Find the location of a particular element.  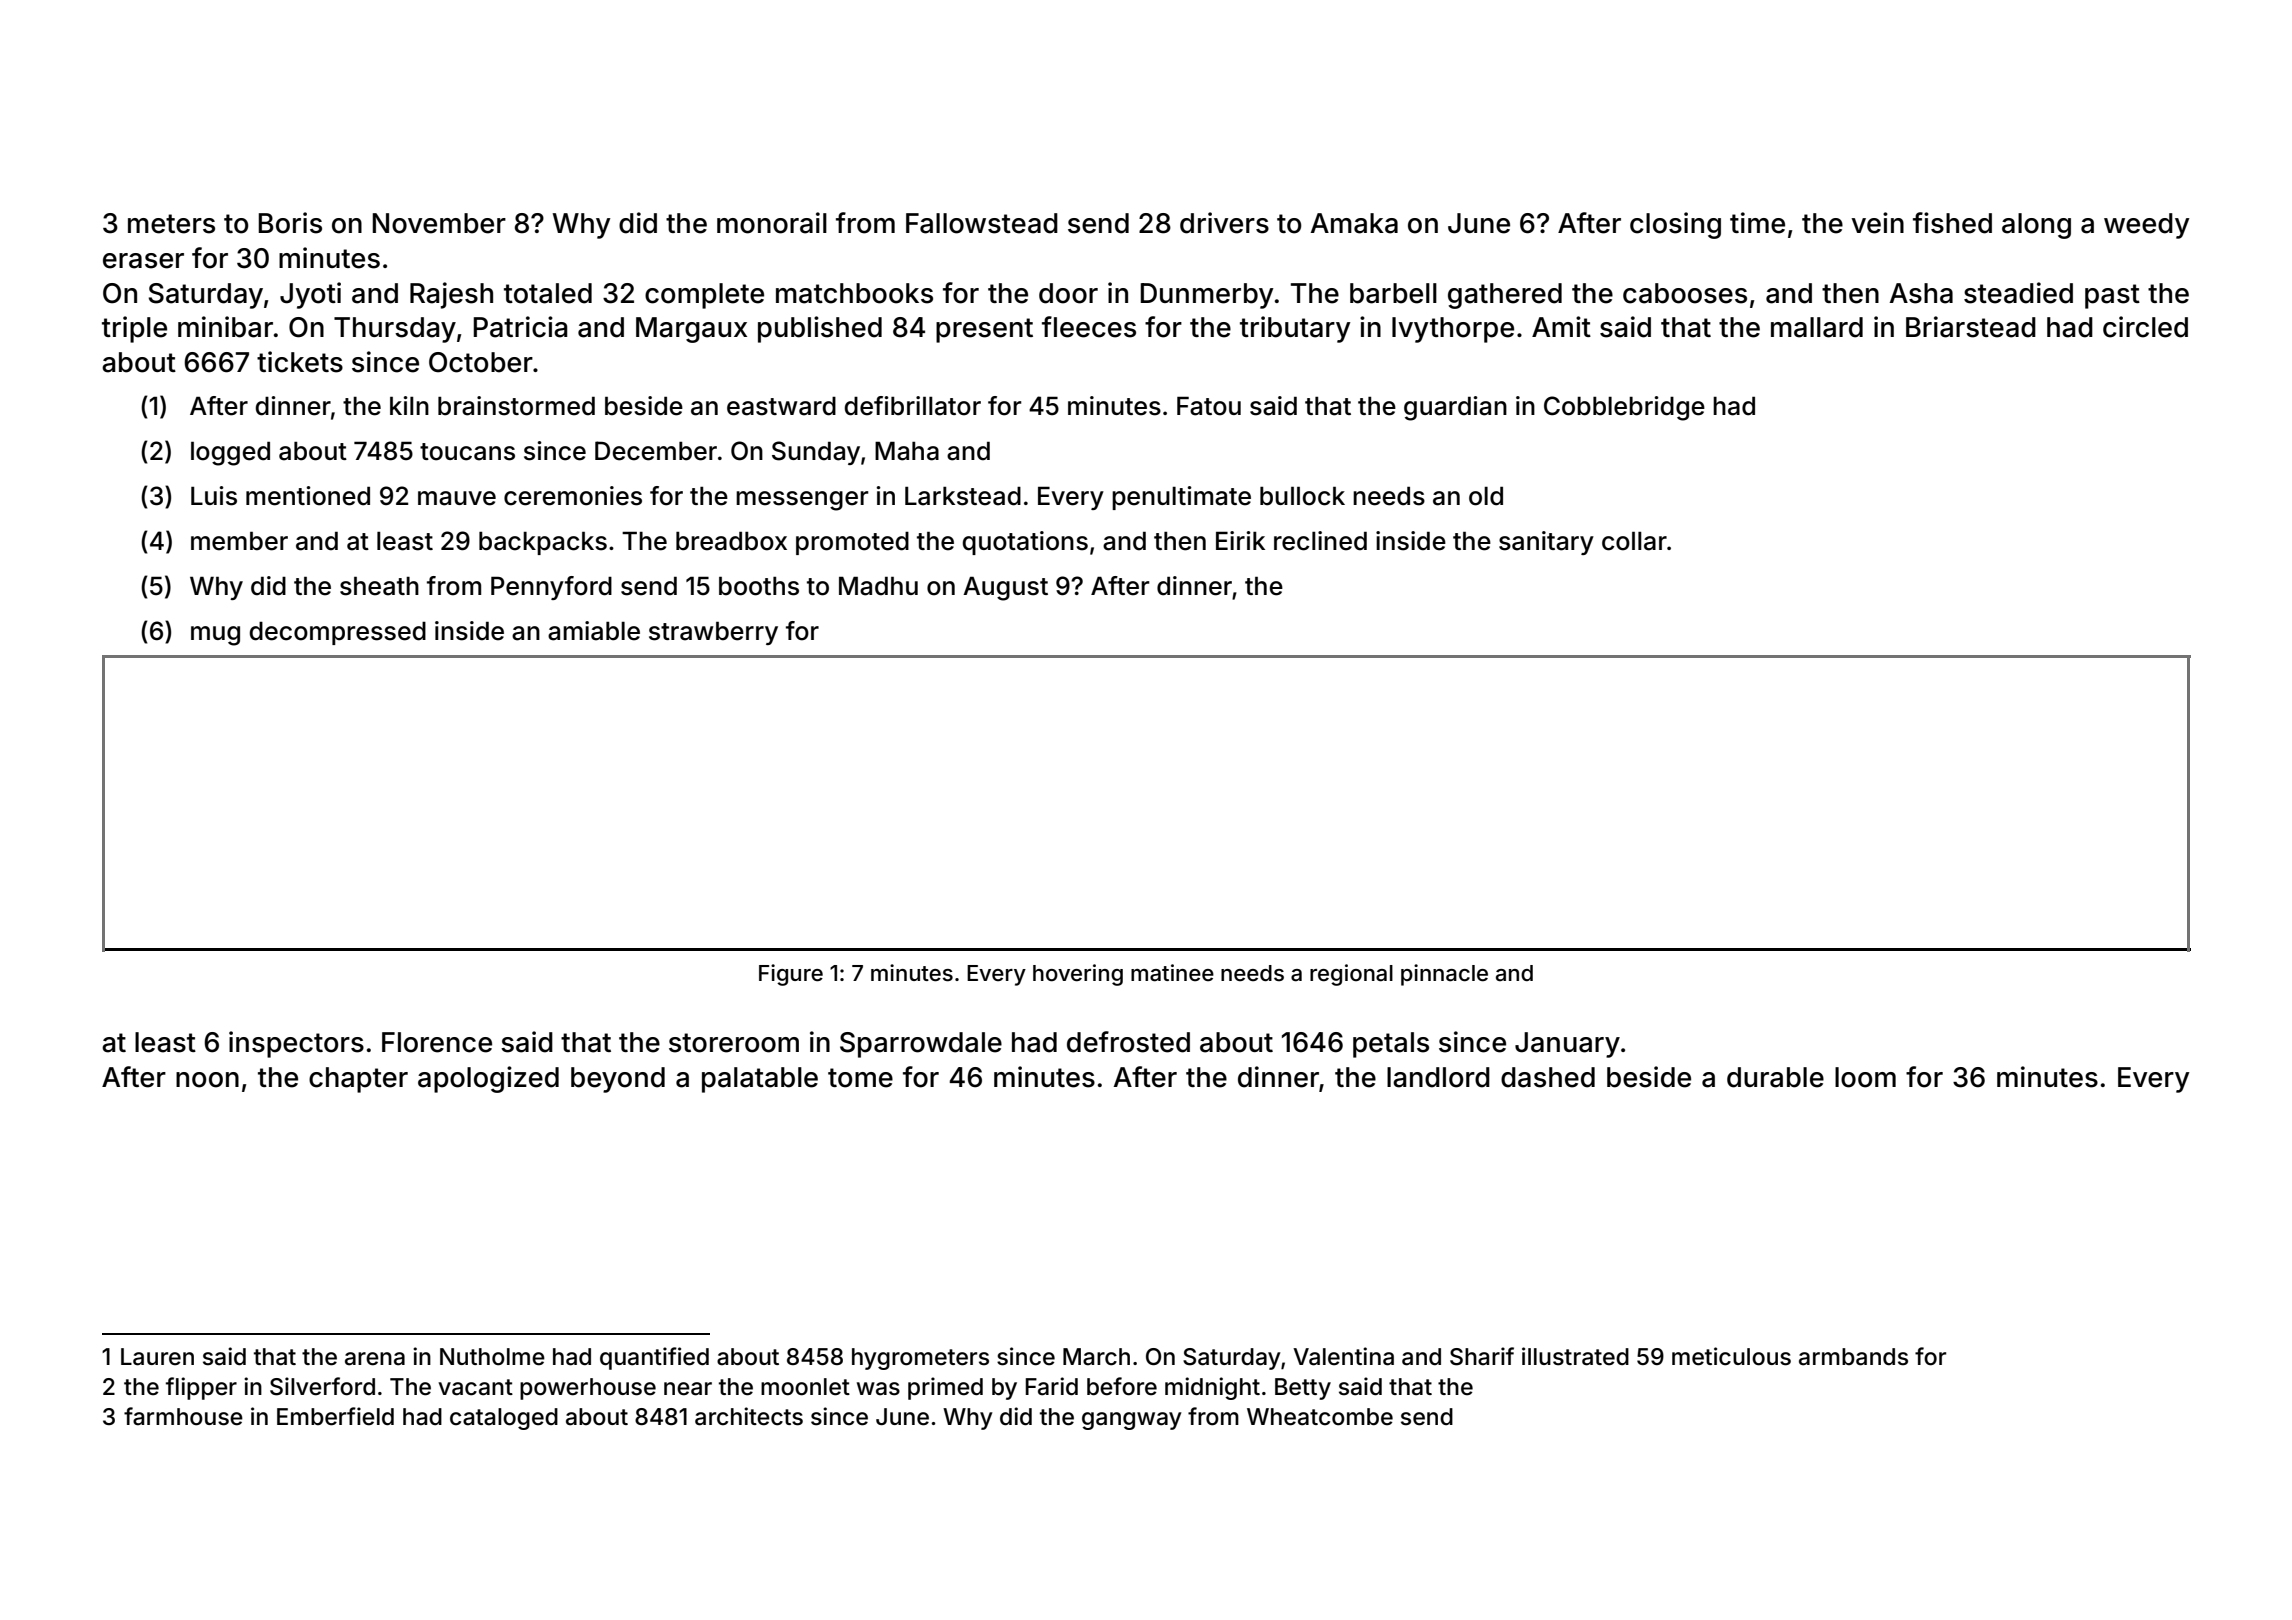

pinnacle is located at coordinates (1444, 975).
